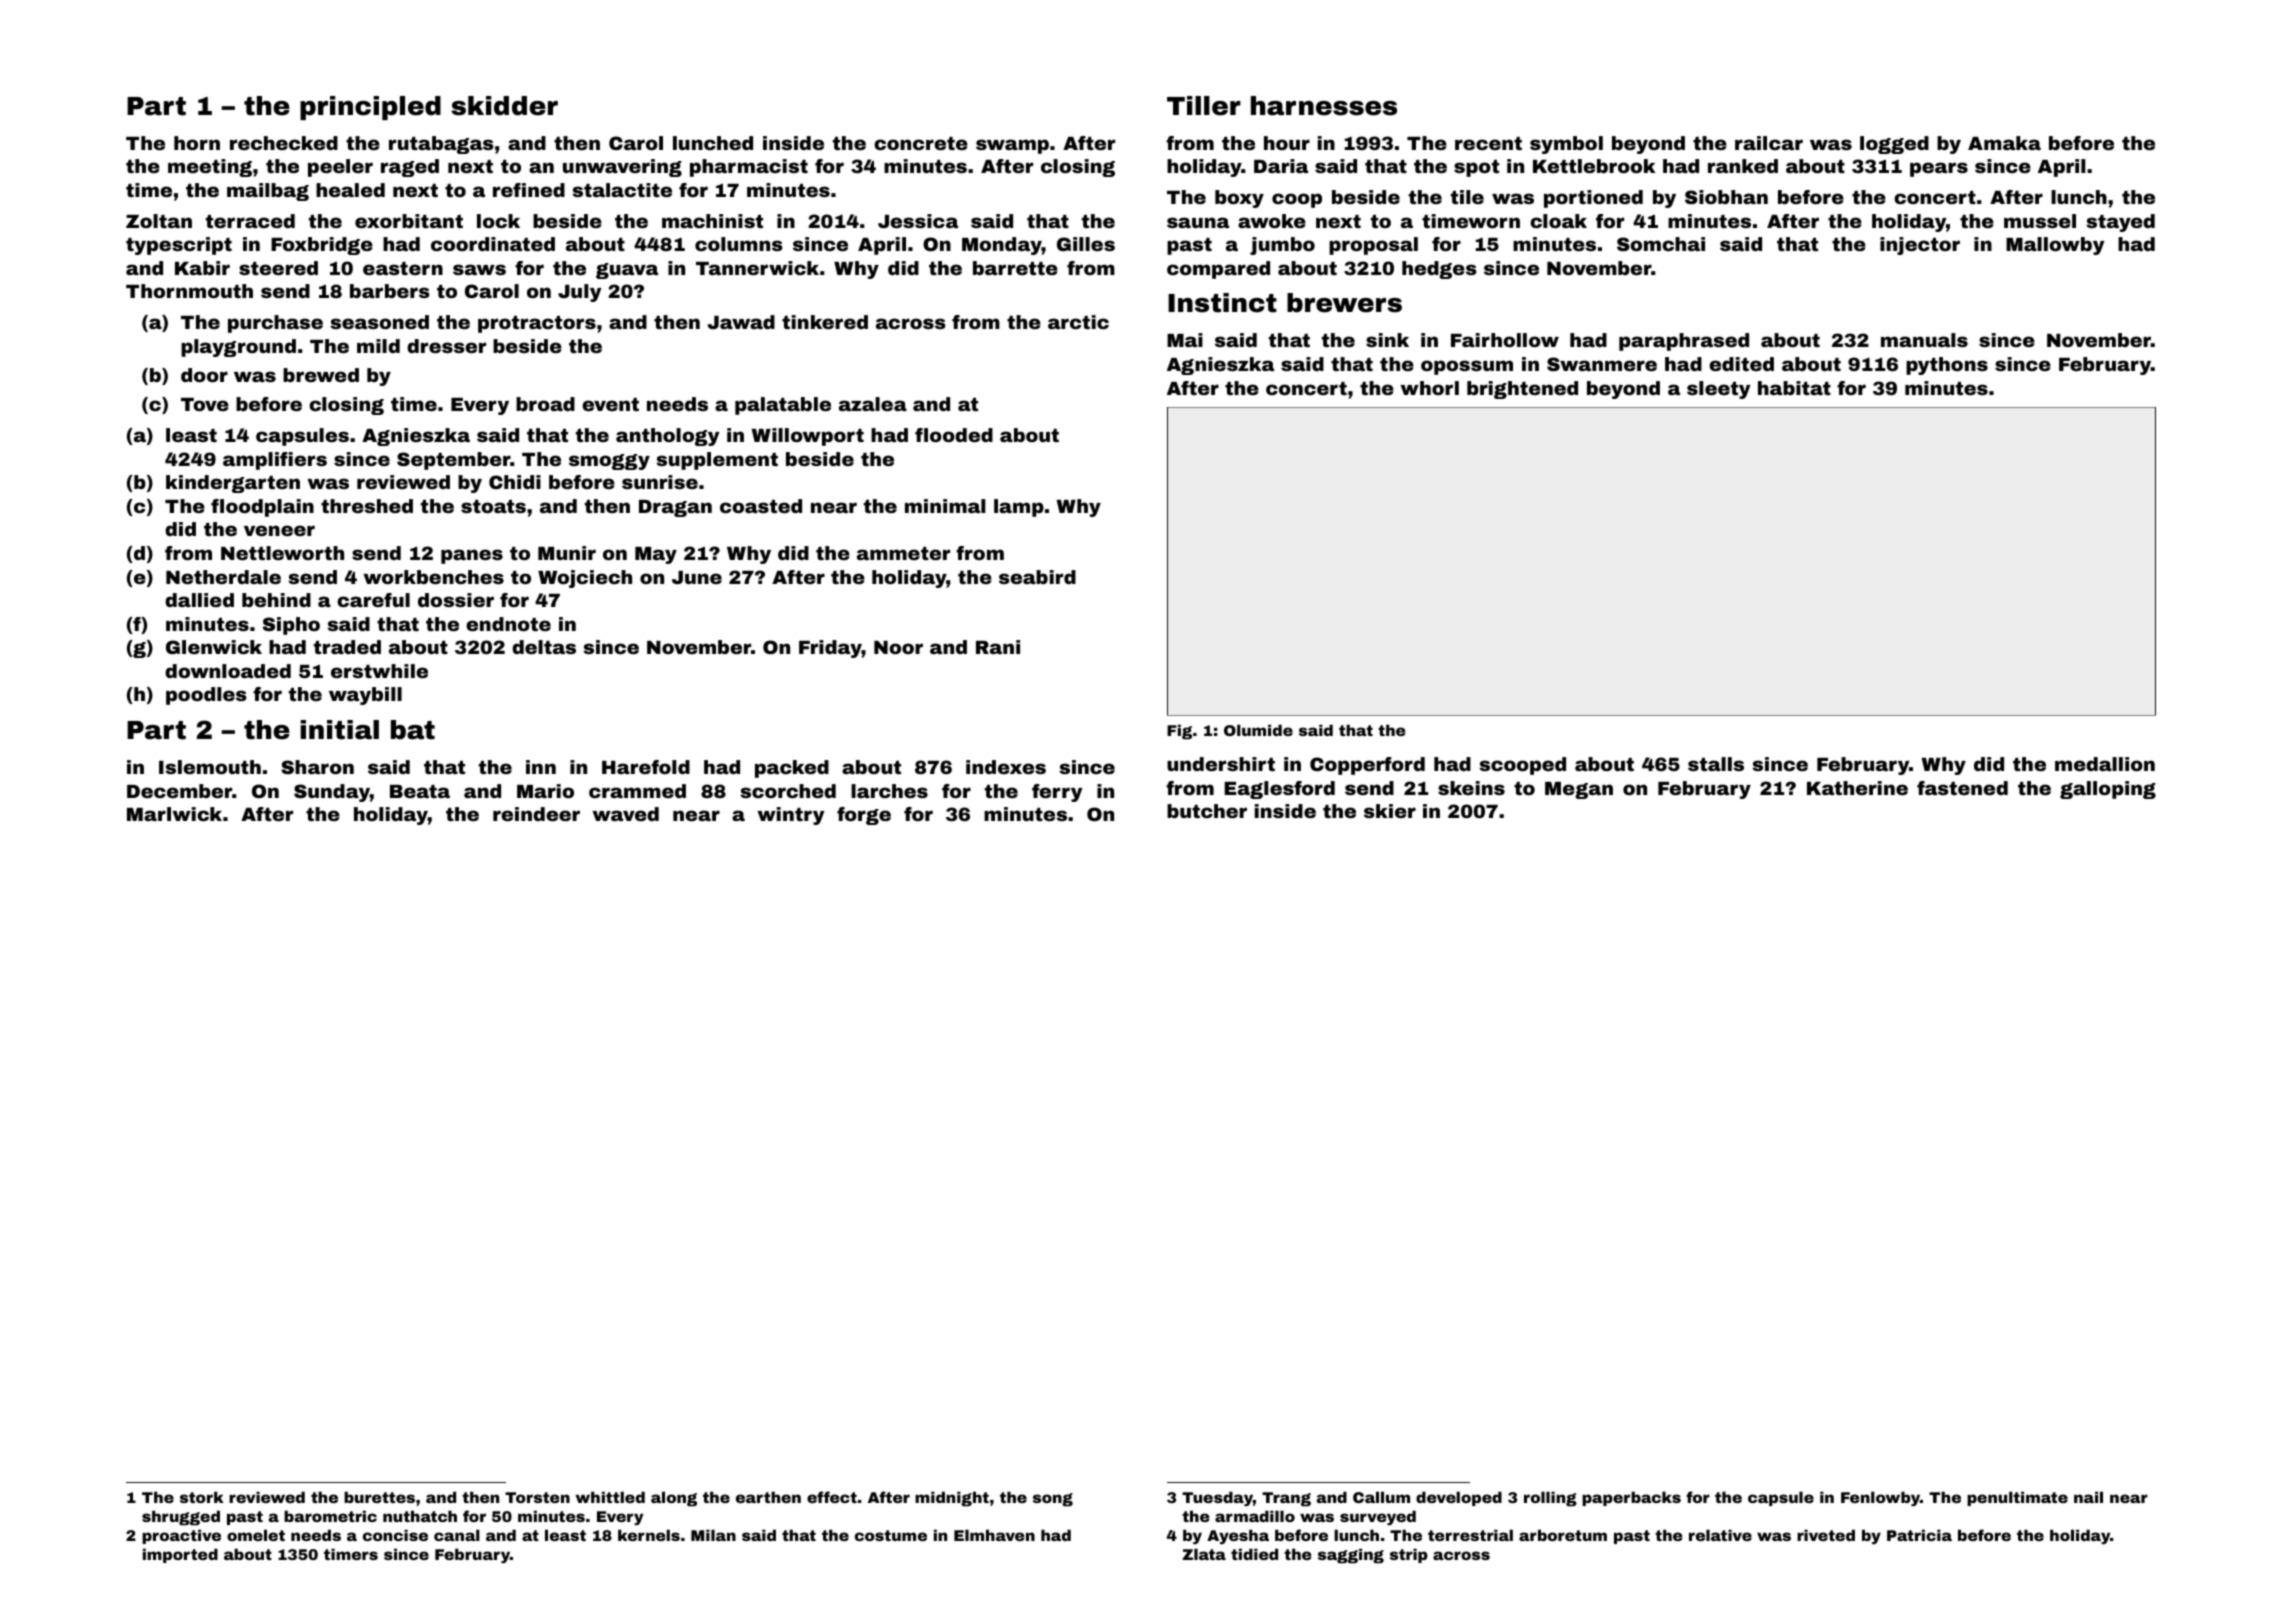 Image resolution: width=2282 pixels, height=1614 pixels. I want to click on ammeter, so click(903, 553).
